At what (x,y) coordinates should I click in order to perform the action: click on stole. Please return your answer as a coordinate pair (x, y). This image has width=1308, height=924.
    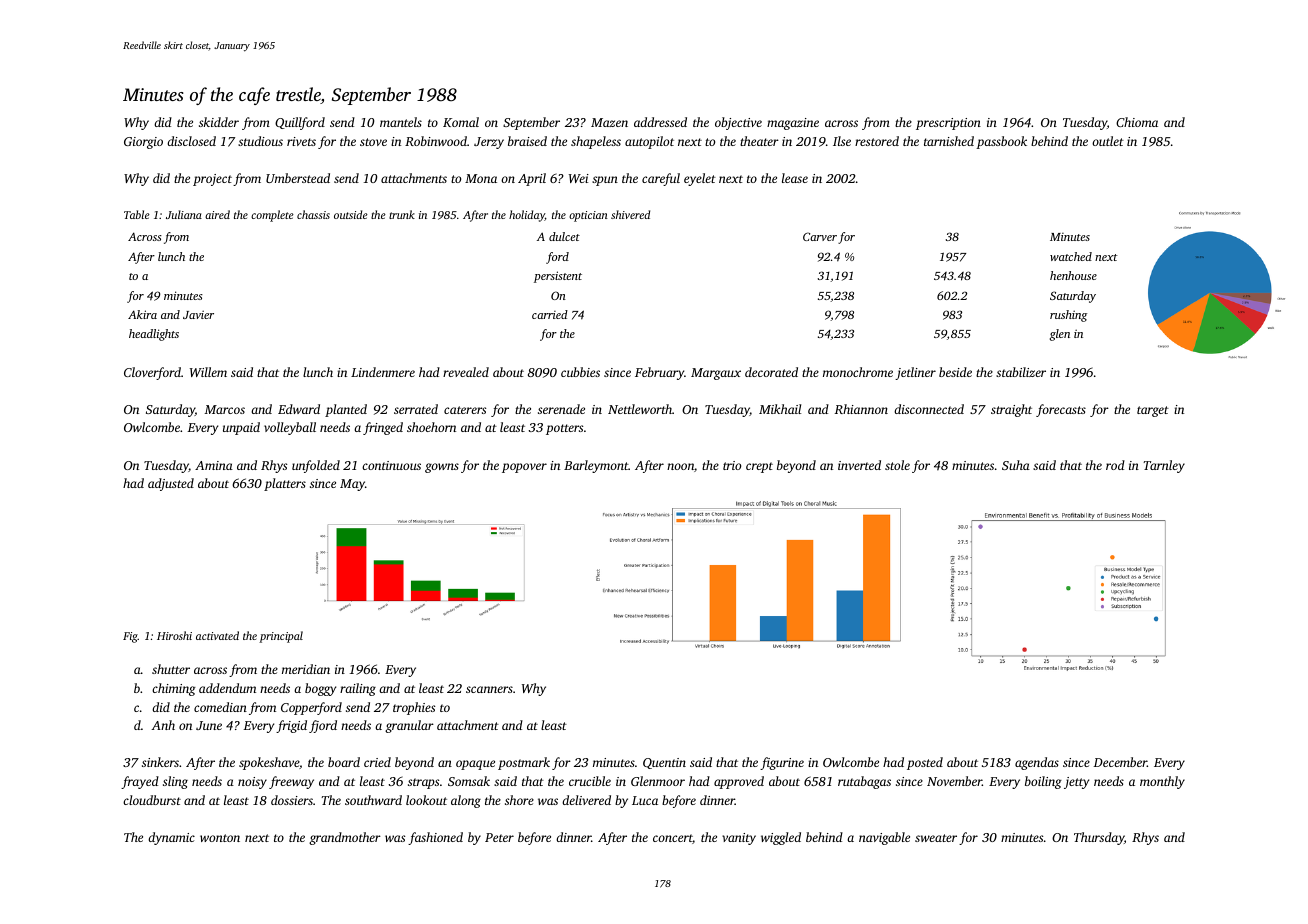
    Looking at the image, I should click on (897, 465).
